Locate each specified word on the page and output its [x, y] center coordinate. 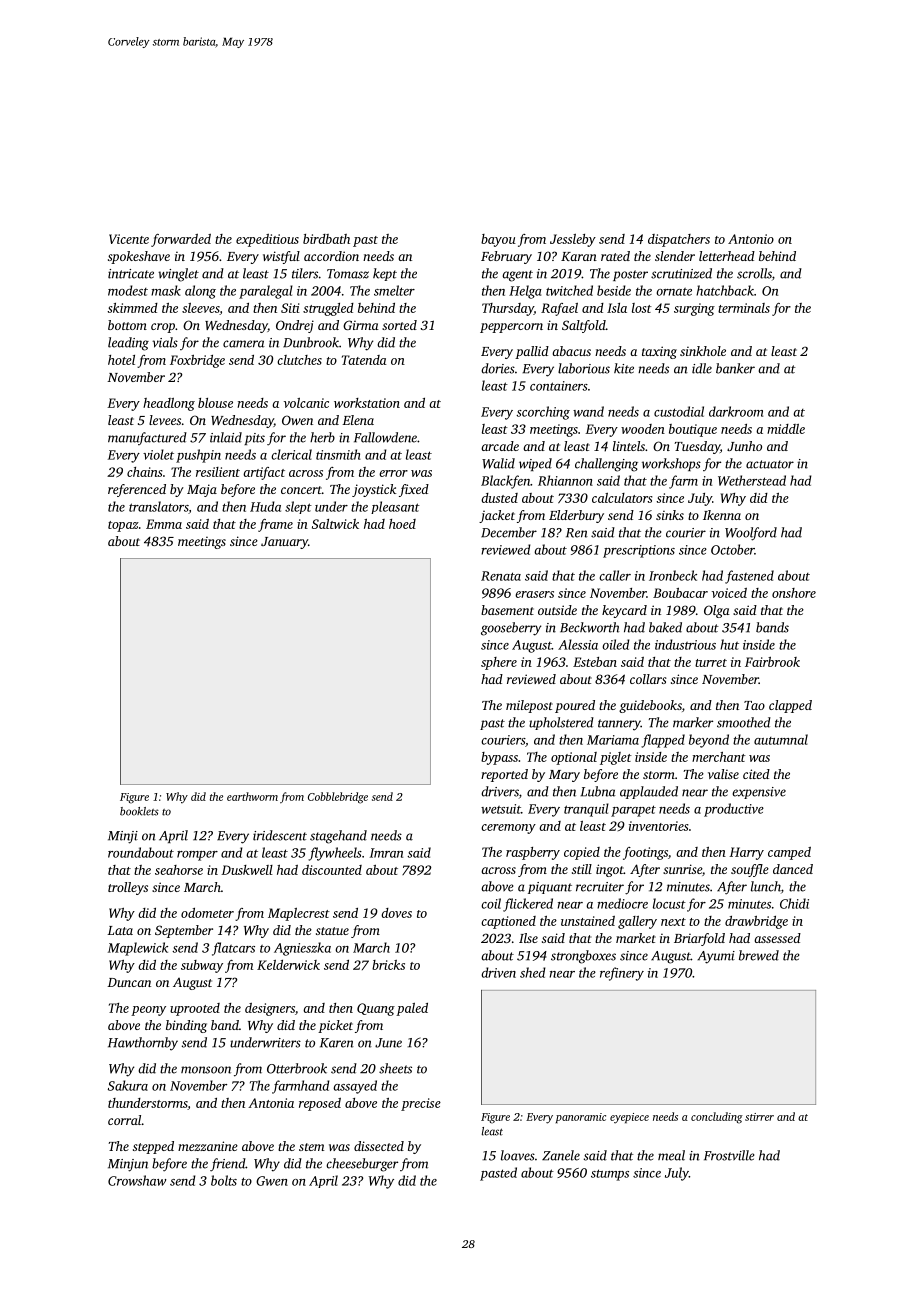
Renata [501, 576]
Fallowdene [385, 437]
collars [648, 679]
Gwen [272, 1181]
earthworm [252, 796]
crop [163, 328]
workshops [671, 464]
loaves [518, 1155]
